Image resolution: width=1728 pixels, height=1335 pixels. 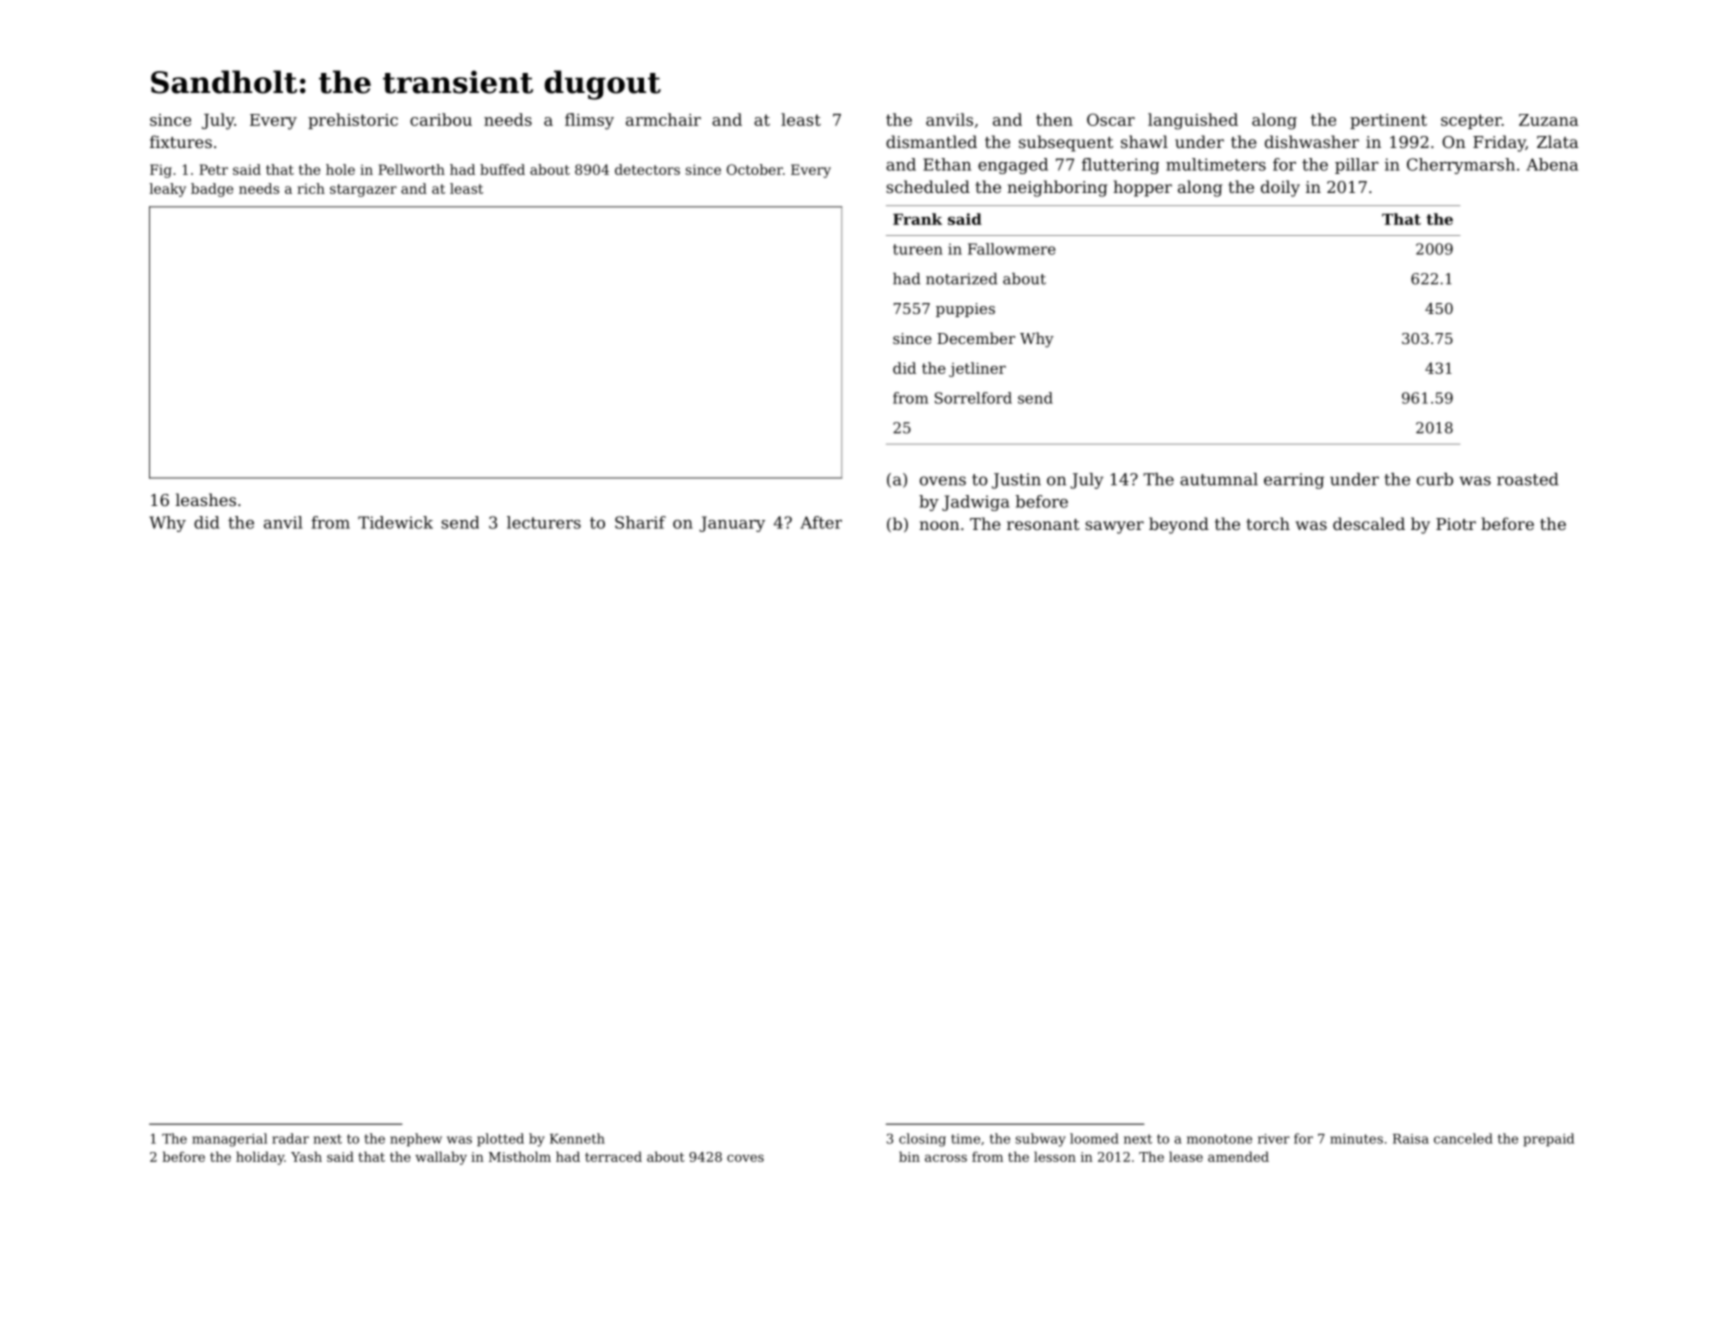 I want to click on minutes, so click(x=1356, y=1139).
